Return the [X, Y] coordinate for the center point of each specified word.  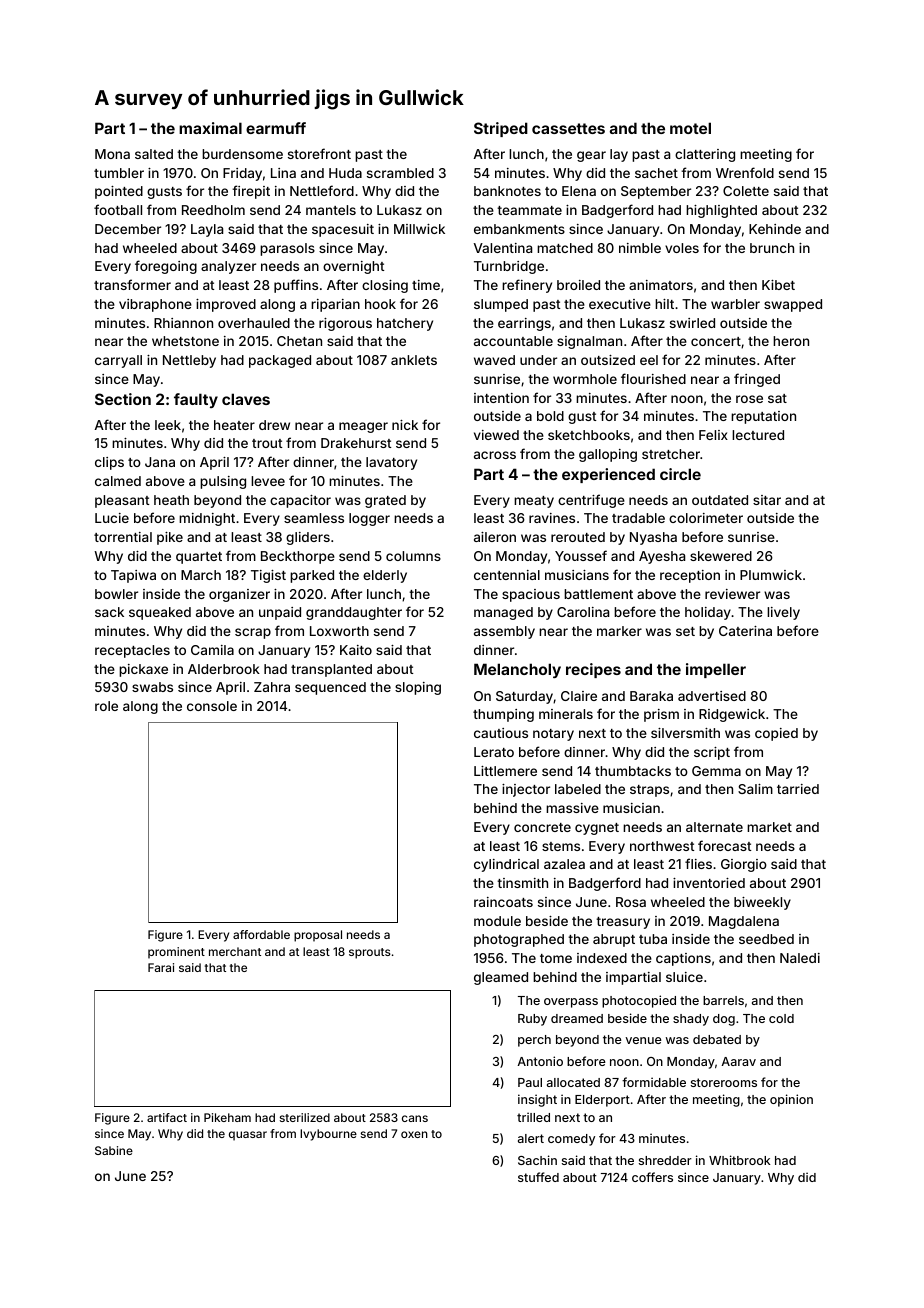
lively [783, 613]
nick [405, 425]
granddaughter [354, 613]
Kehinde [775, 229]
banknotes [507, 191]
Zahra [272, 687]
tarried [798, 789]
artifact [167, 1117]
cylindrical [506, 865]
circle [680, 474]
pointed [119, 192]
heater [234, 425]
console [212, 706]
